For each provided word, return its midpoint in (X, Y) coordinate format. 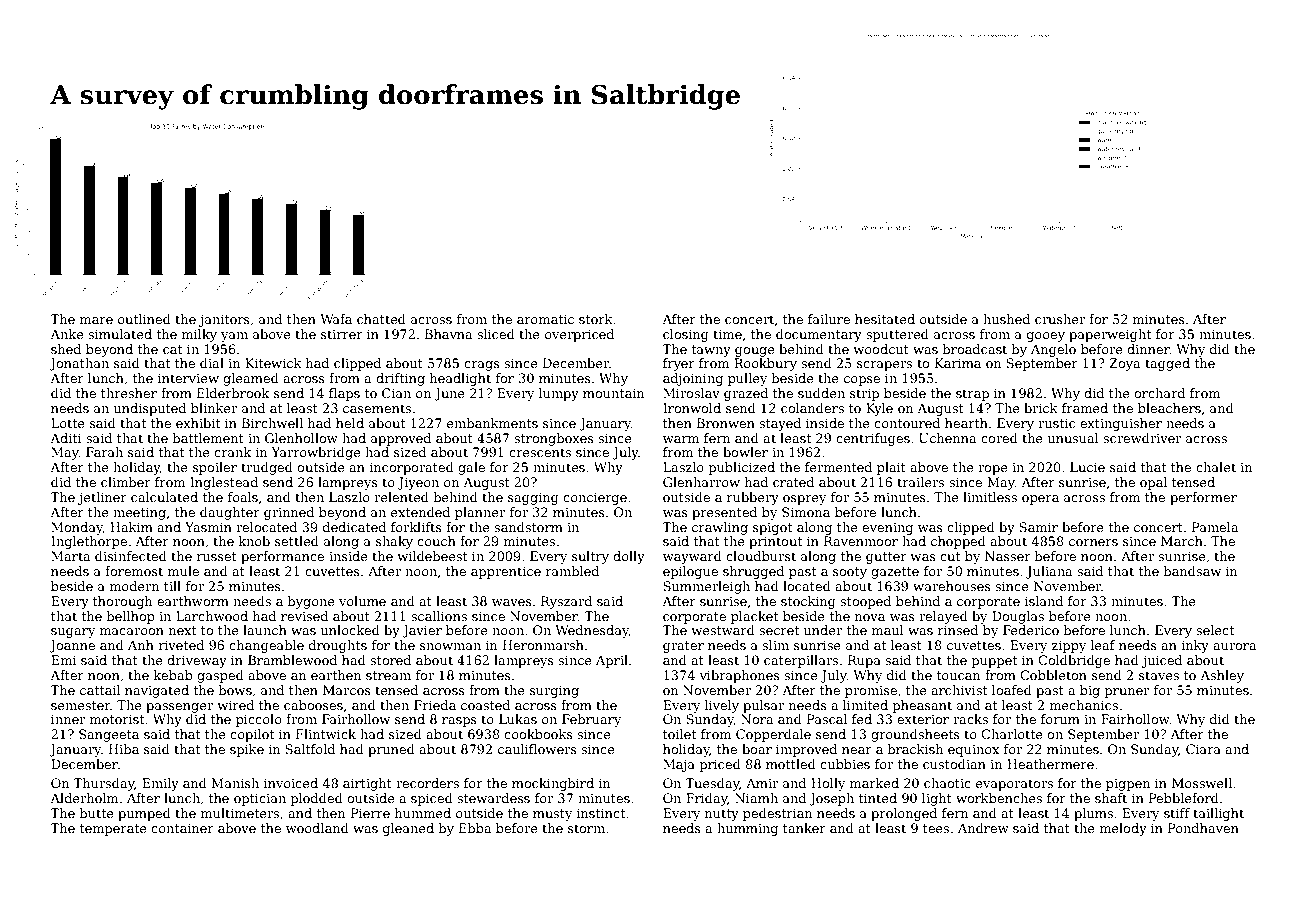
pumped (144, 814)
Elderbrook (233, 393)
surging (554, 691)
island (1044, 601)
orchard (1159, 393)
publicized (742, 468)
